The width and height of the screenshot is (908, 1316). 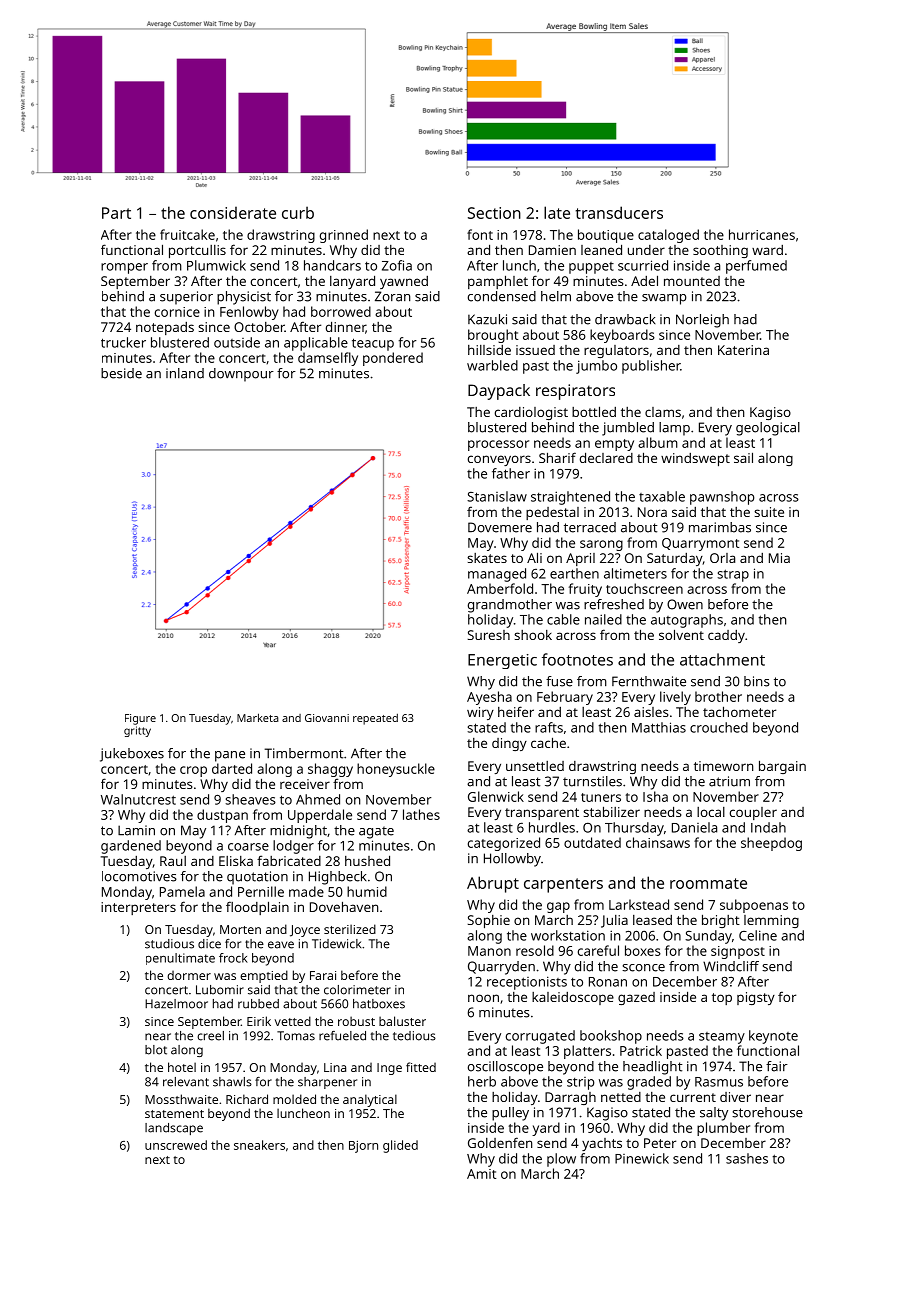 What do you see at coordinates (298, 212) in the screenshot?
I see `curb` at bounding box center [298, 212].
